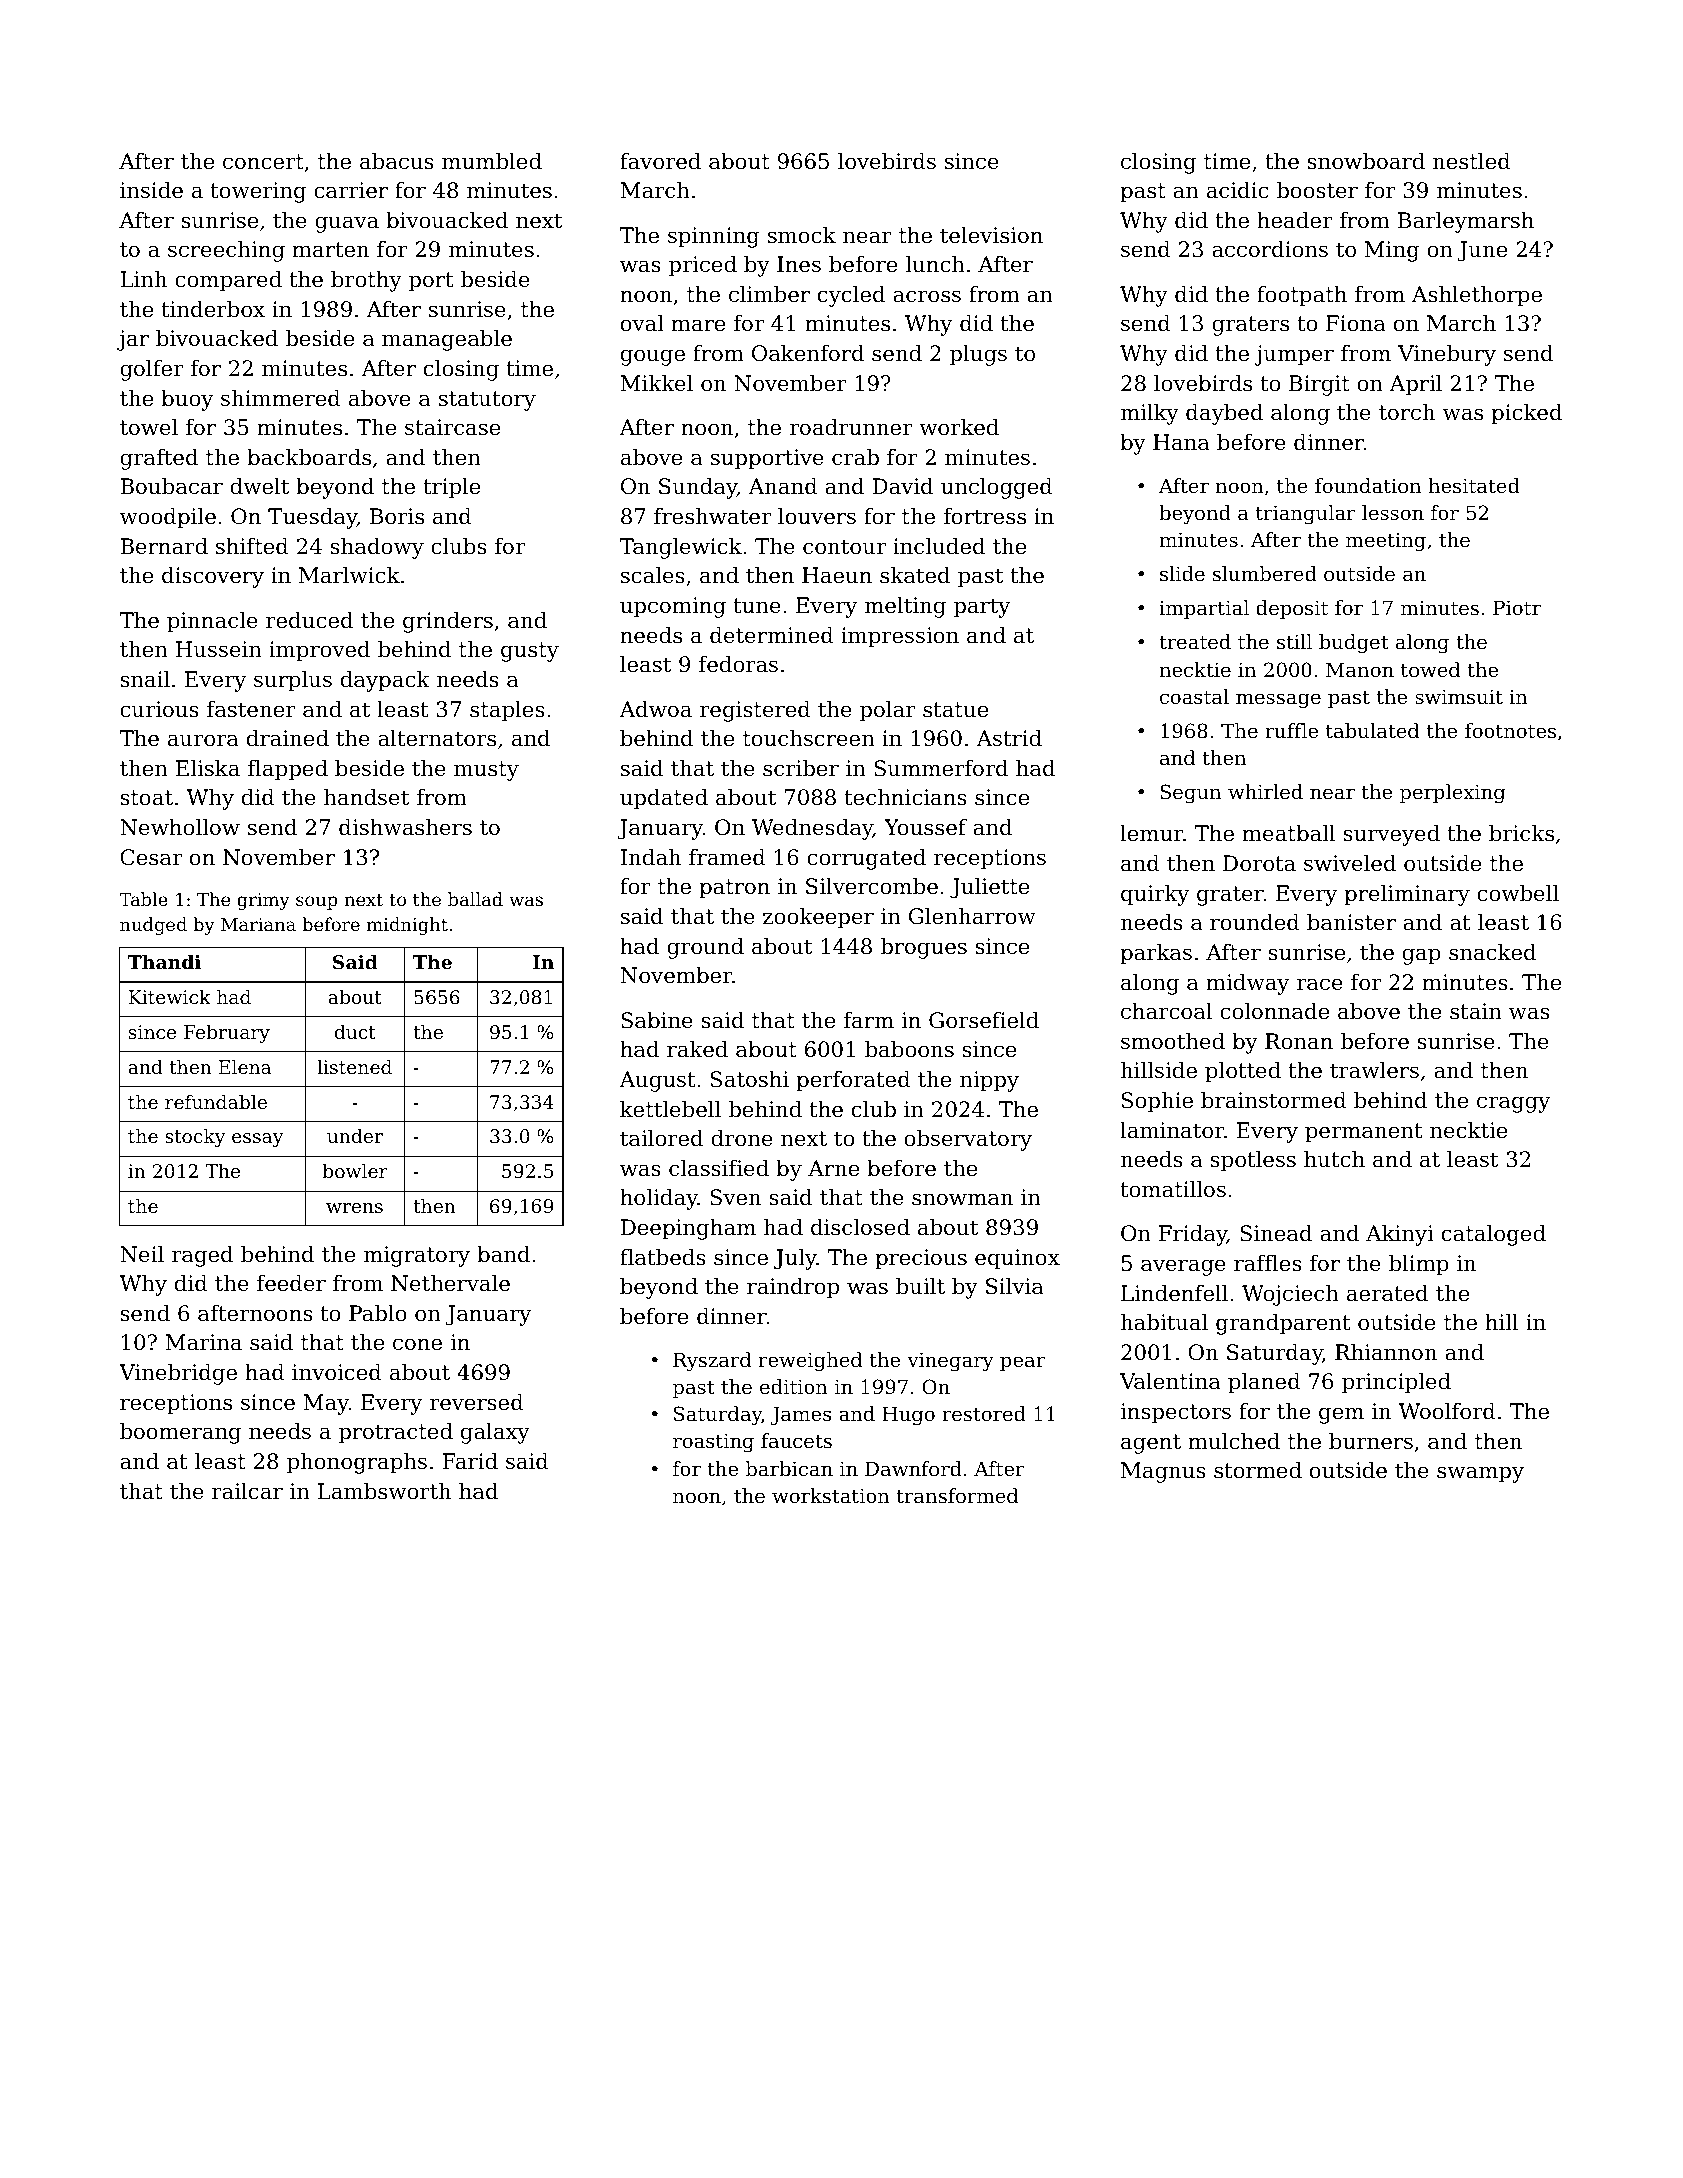 The height and width of the screenshot is (2178, 1683). Describe the element at coordinates (397, 161) in the screenshot. I see `abacus` at that location.
